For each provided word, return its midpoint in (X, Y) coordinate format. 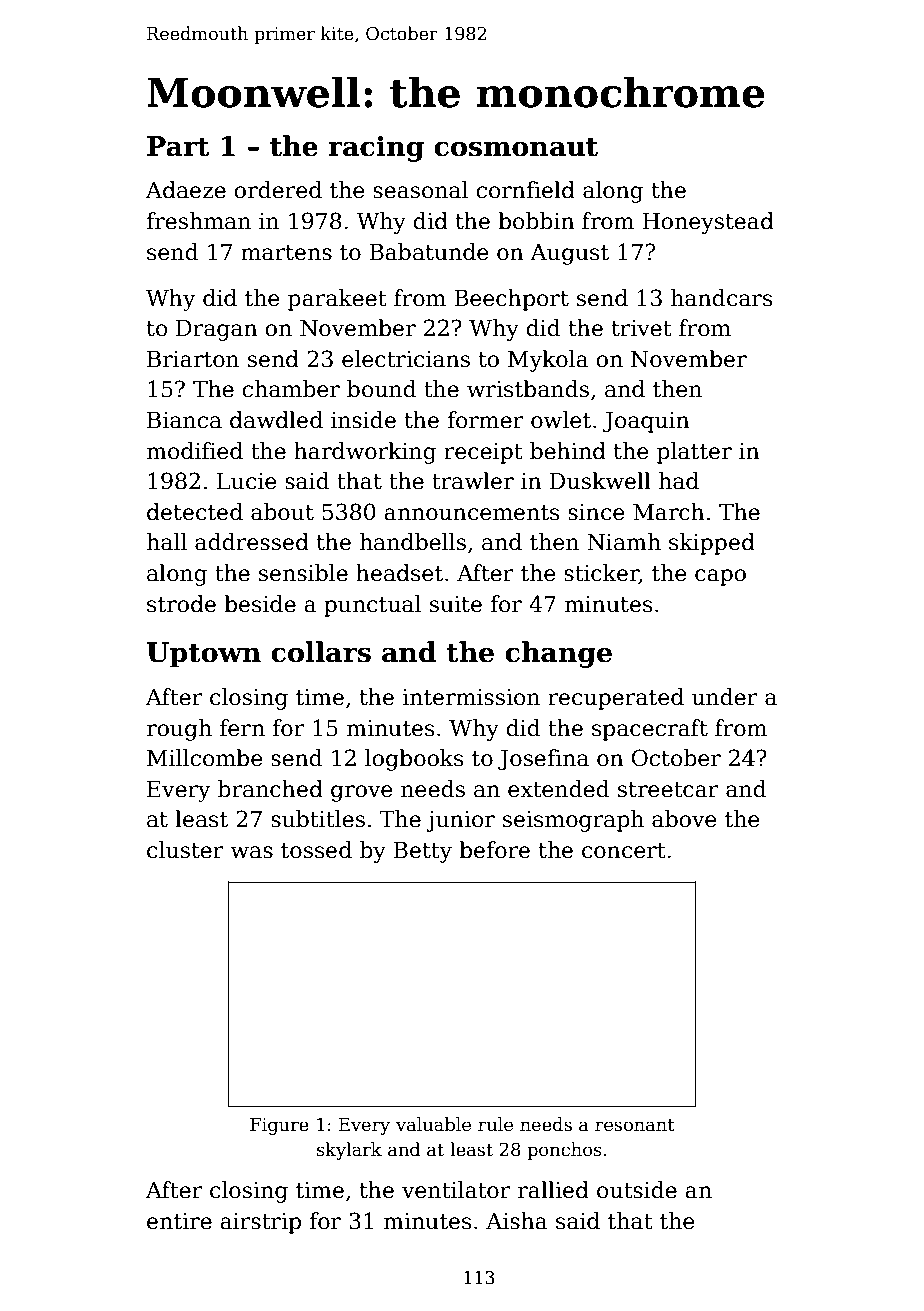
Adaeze (186, 190)
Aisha (517, 1221)
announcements (471, 513)
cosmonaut (516, 147)
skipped (712, 544)
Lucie (247, 481)
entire (179, 1221)
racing (376, 149)
